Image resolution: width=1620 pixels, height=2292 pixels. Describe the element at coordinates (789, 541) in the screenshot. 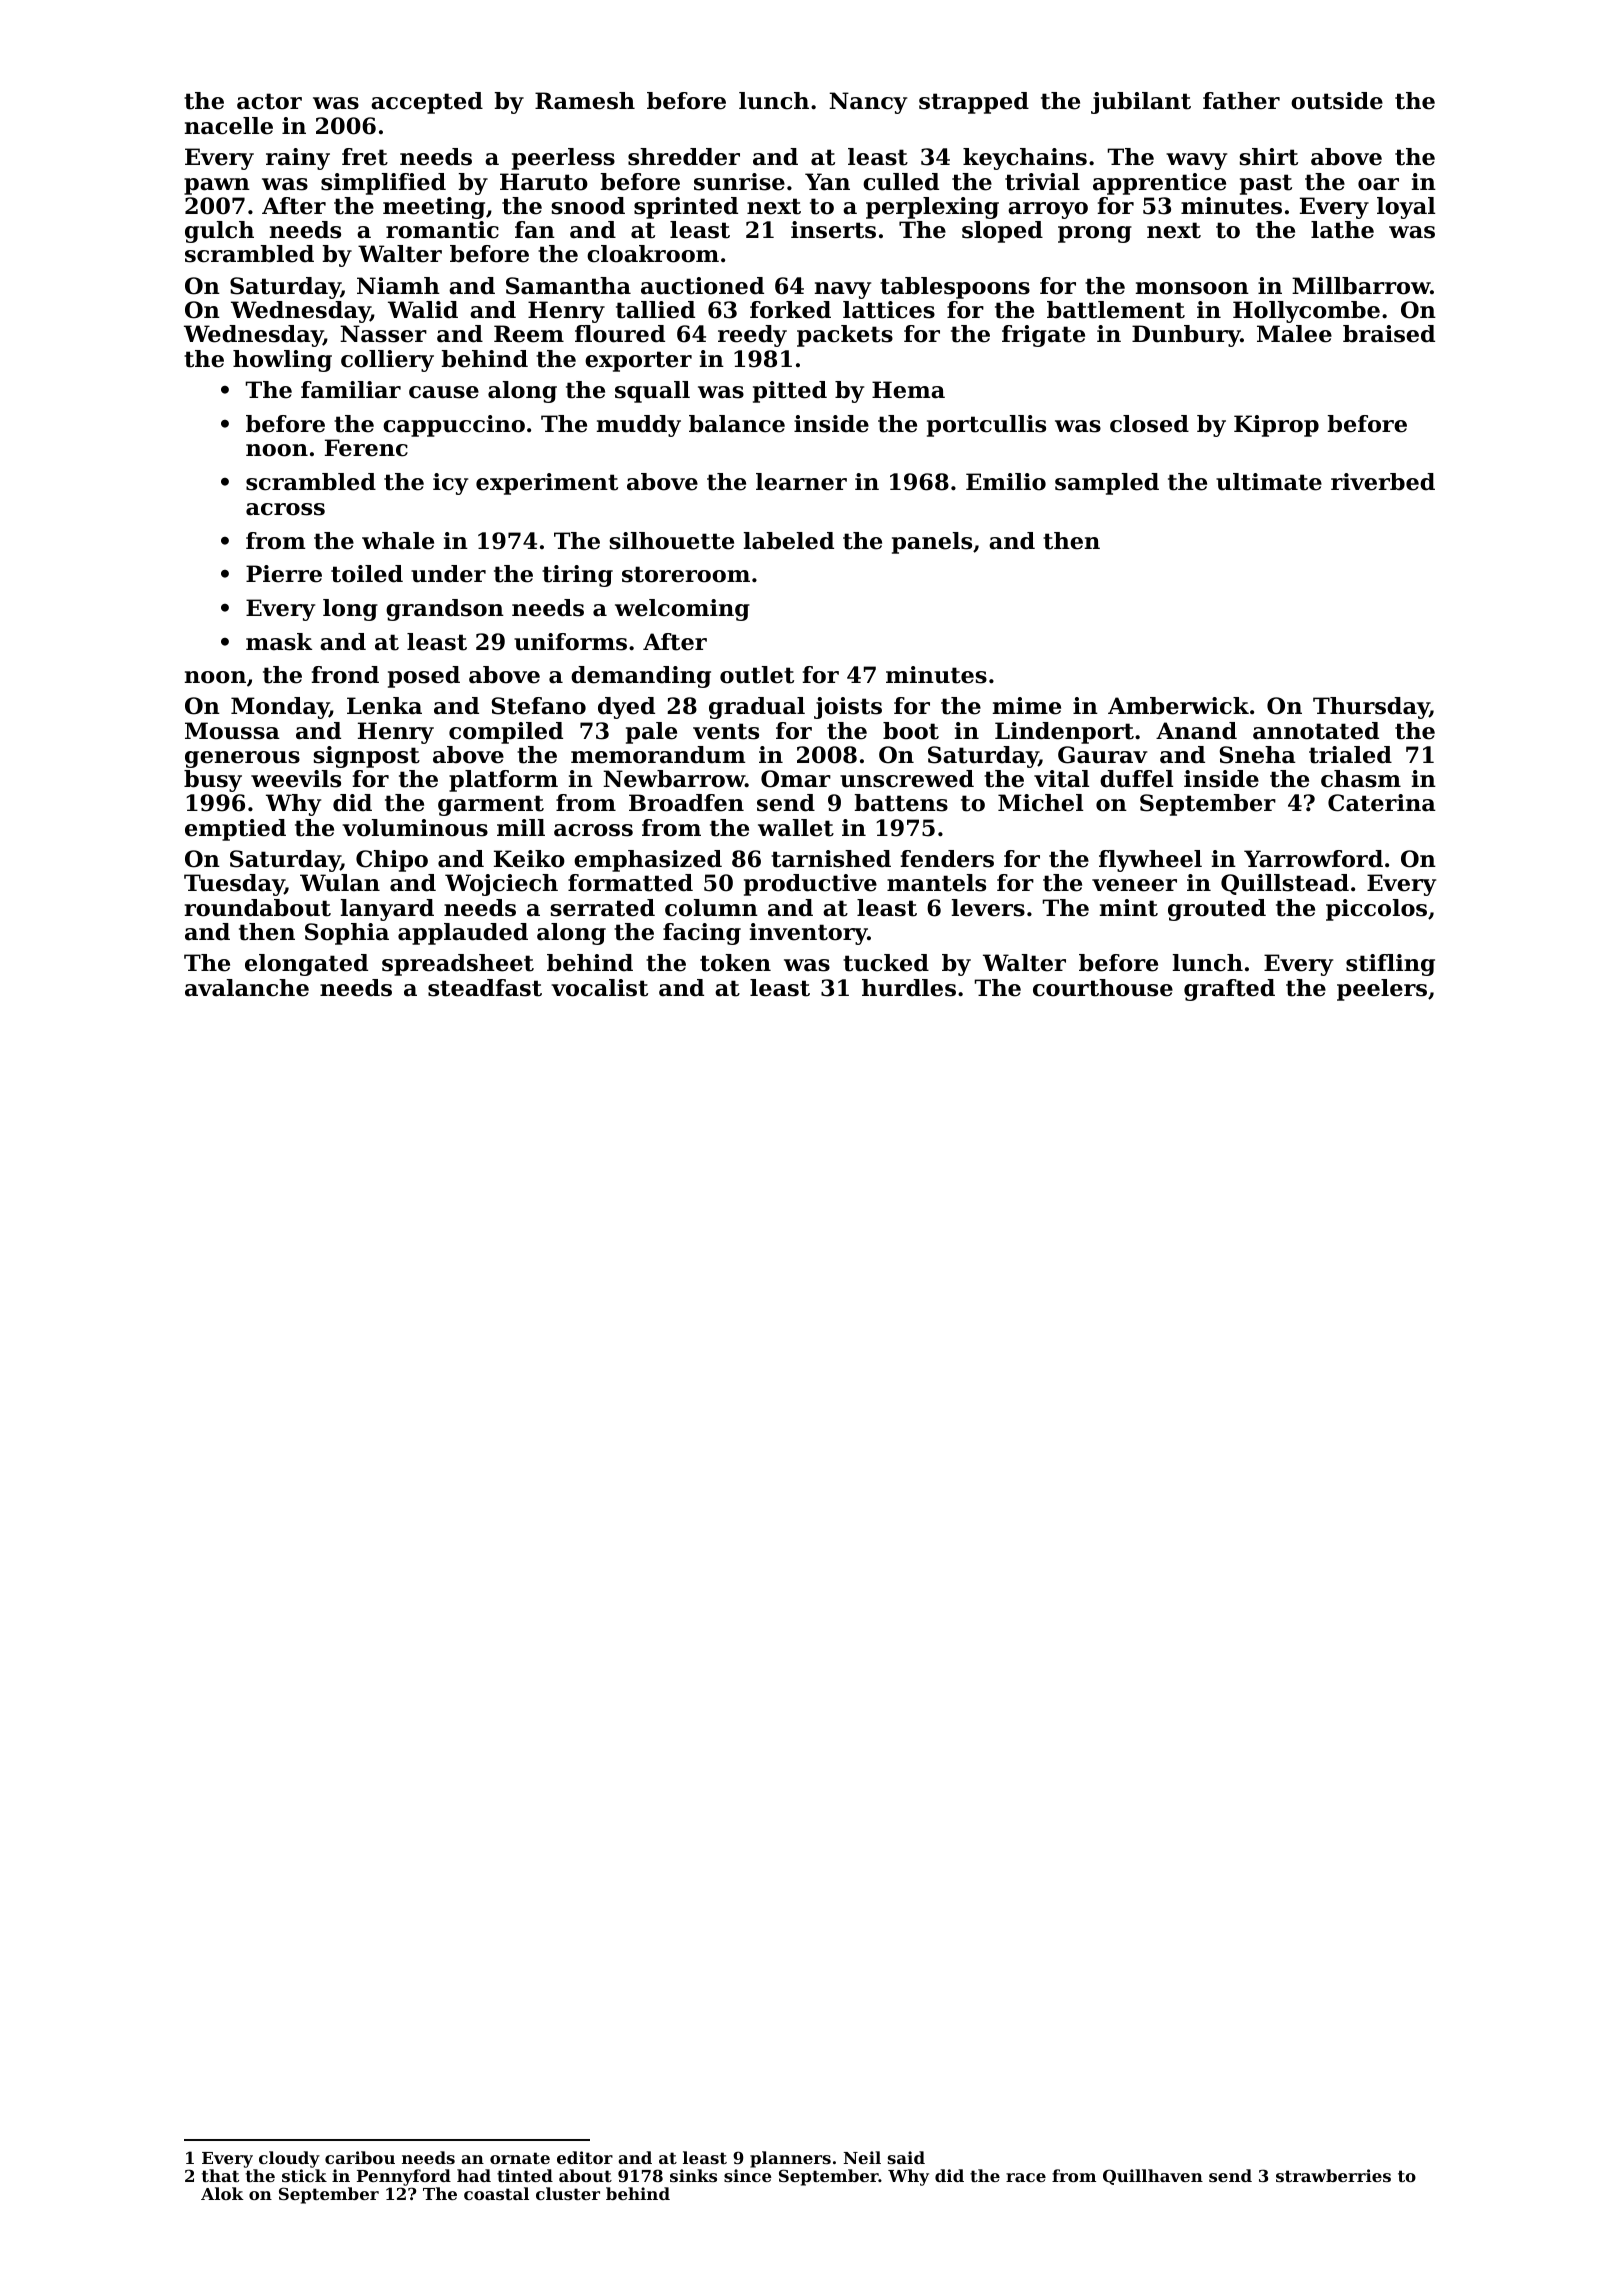

I see `labeled` at that location.
